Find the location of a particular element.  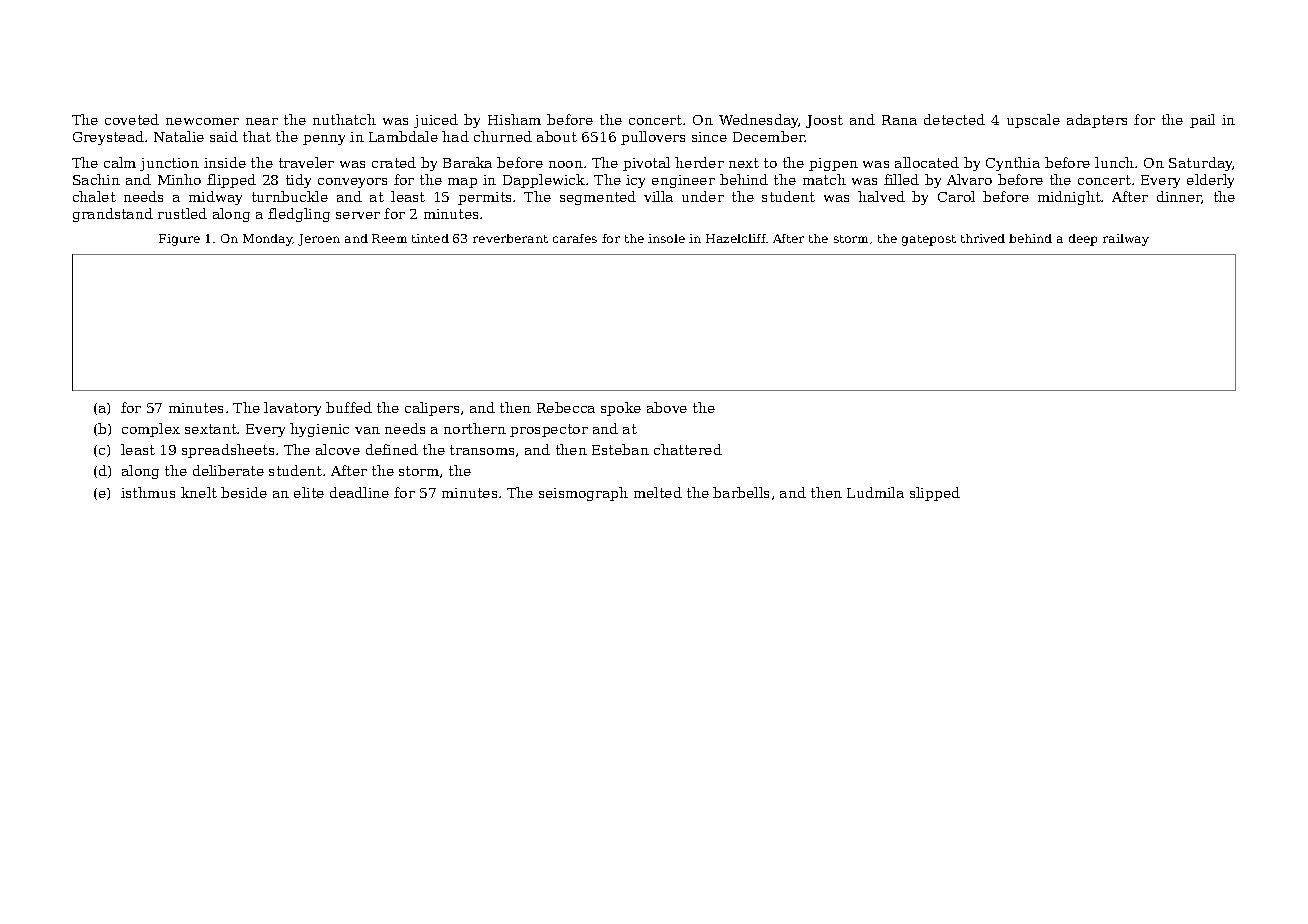

melted is located at coordinates (658, 492).
